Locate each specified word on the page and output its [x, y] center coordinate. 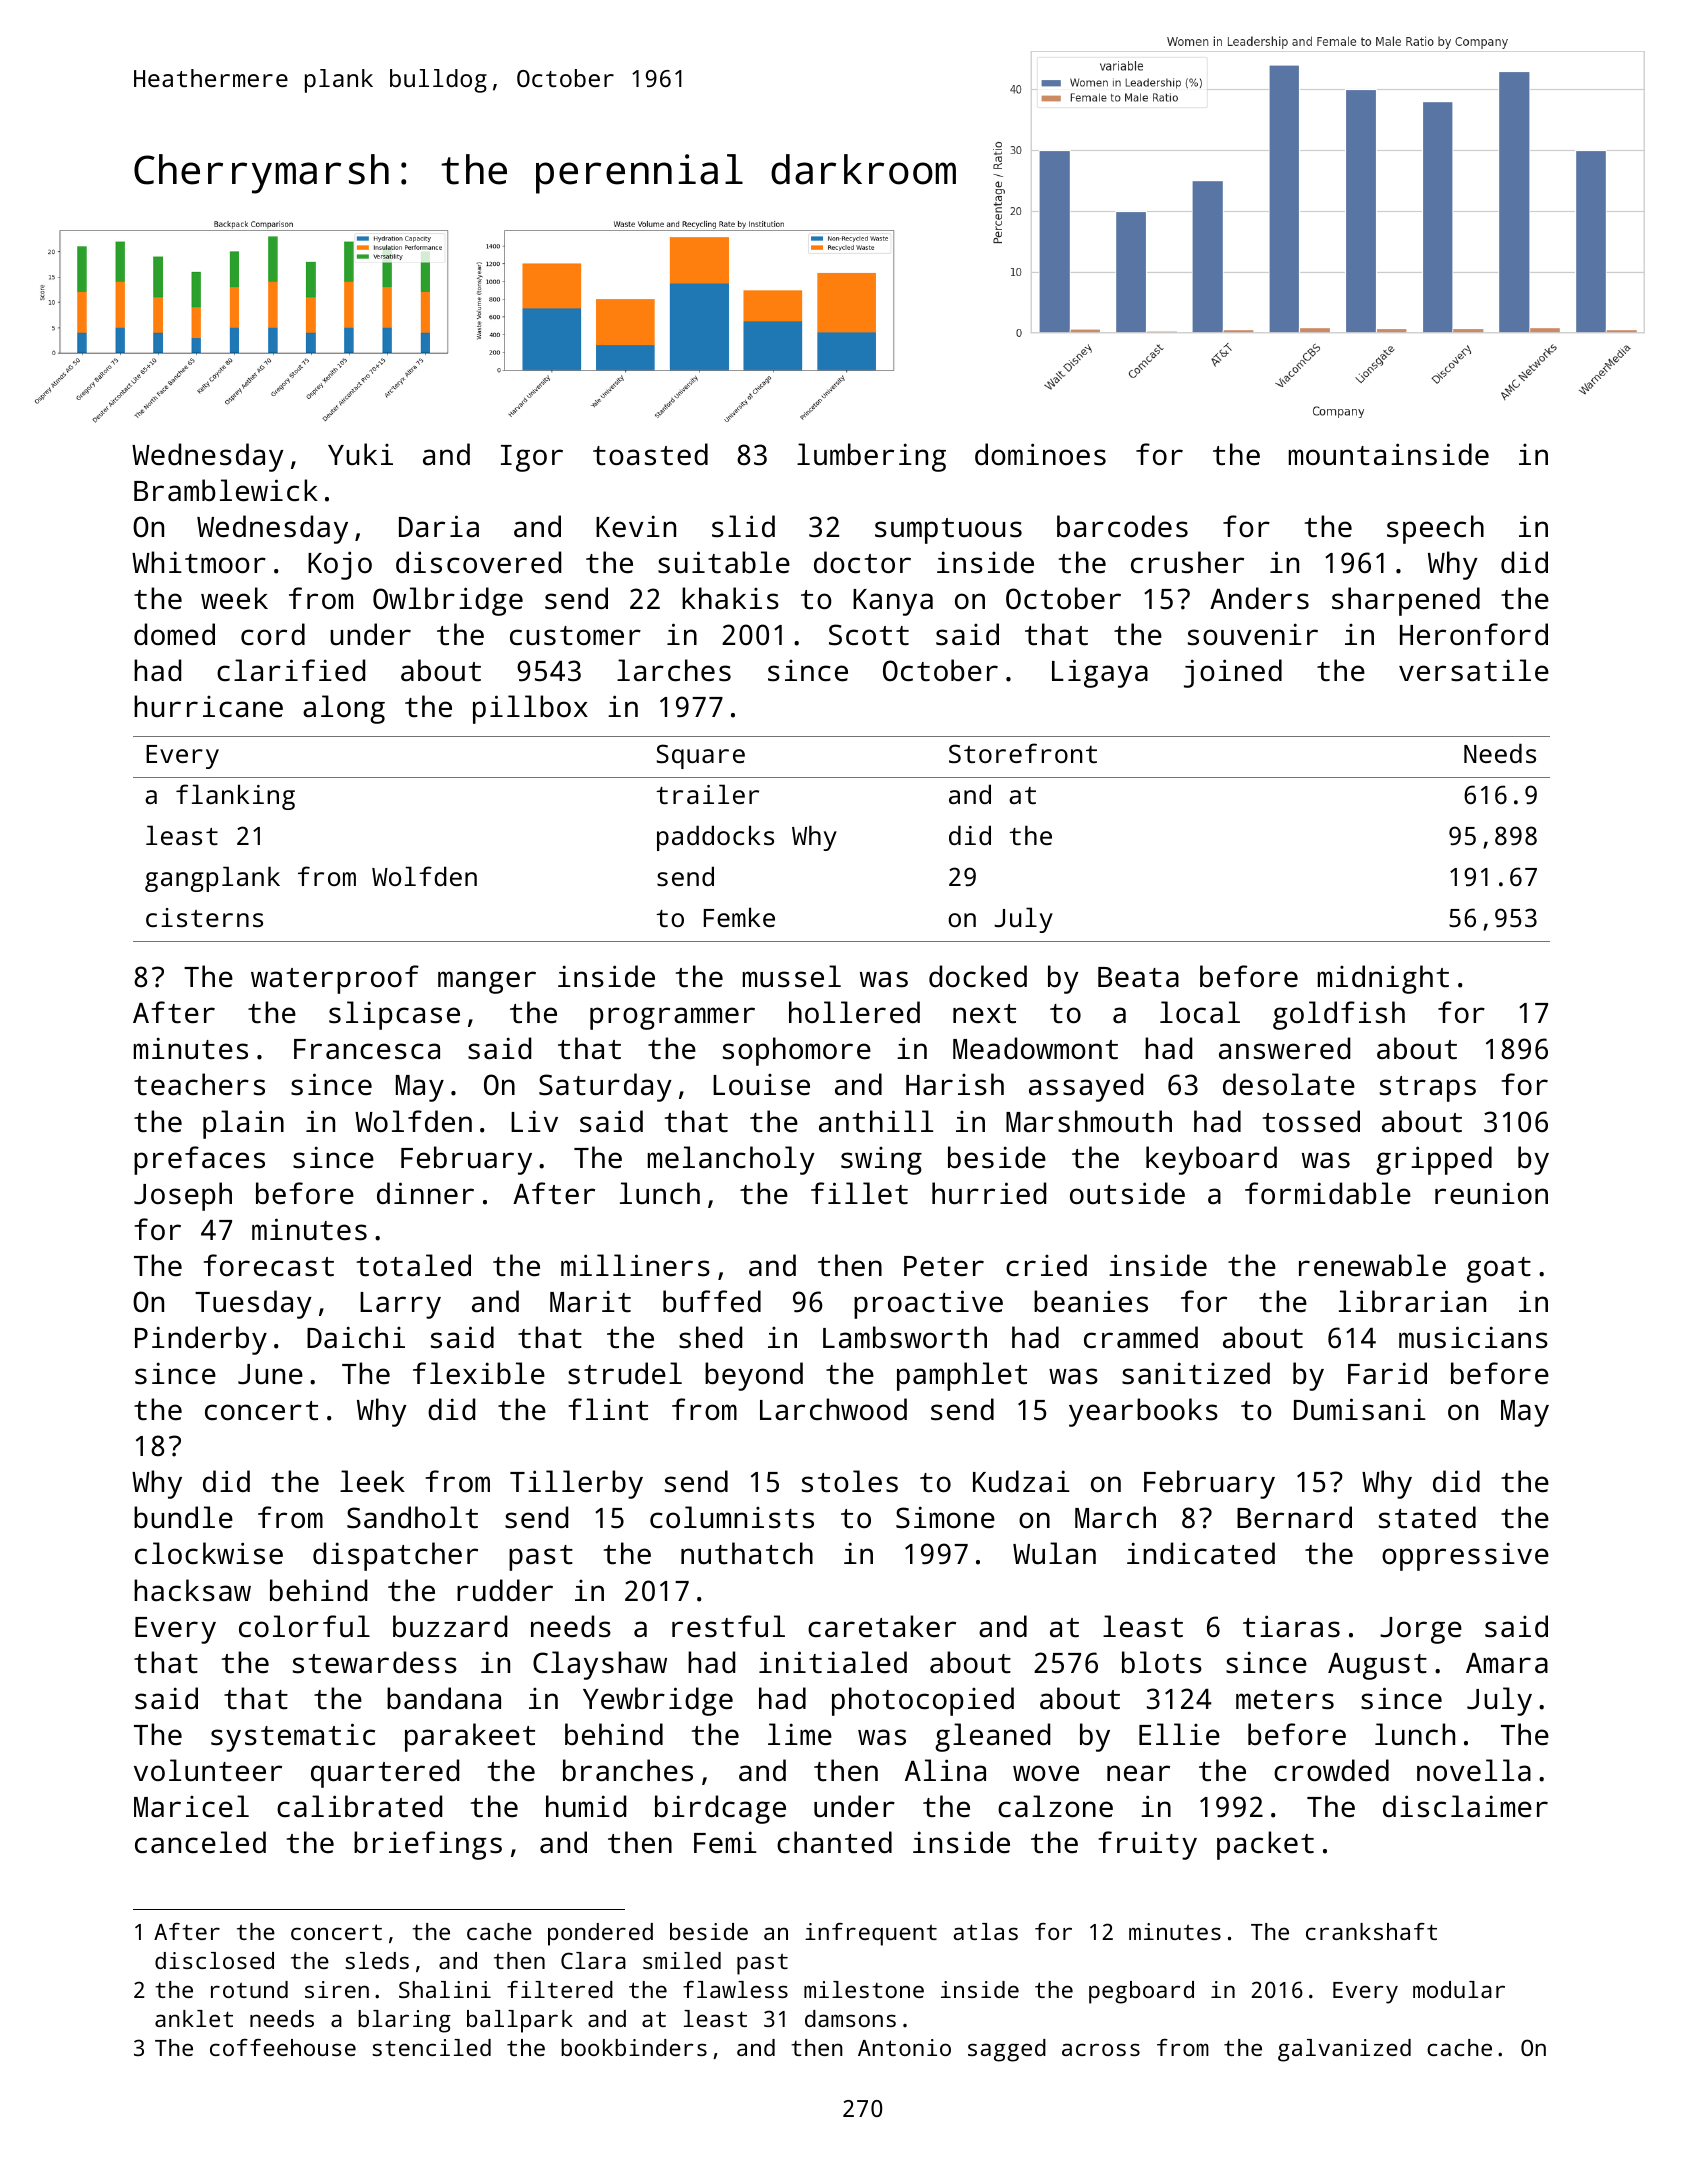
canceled [200, 1842]
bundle [183, 1517]
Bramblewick [226, 490]
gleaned [992, 1737]
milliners [635, 1265]
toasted [650, 454]
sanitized [1196, 1373]
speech [1435, 529]
